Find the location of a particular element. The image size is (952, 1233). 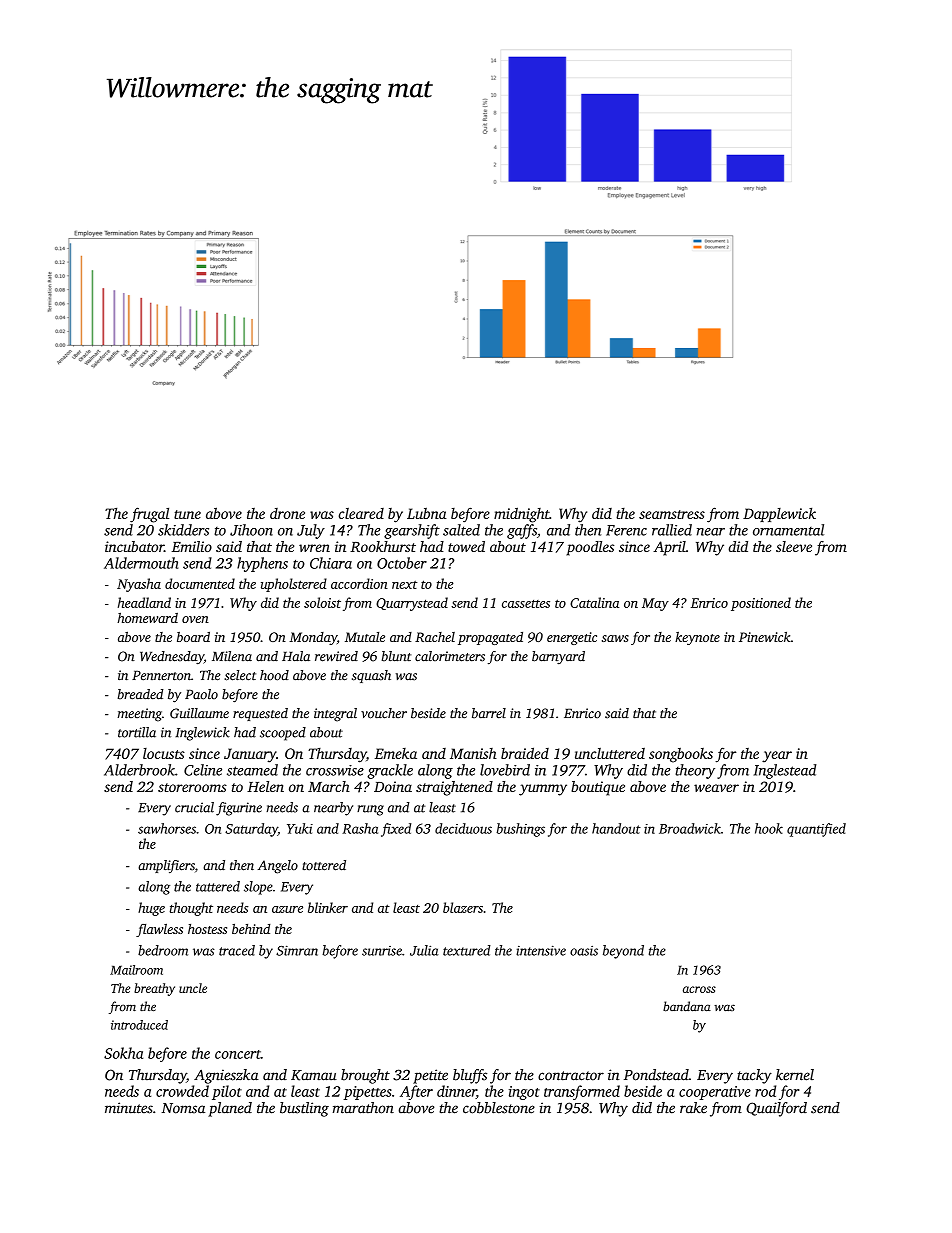

blazers is located at coordinates (463, 907).
